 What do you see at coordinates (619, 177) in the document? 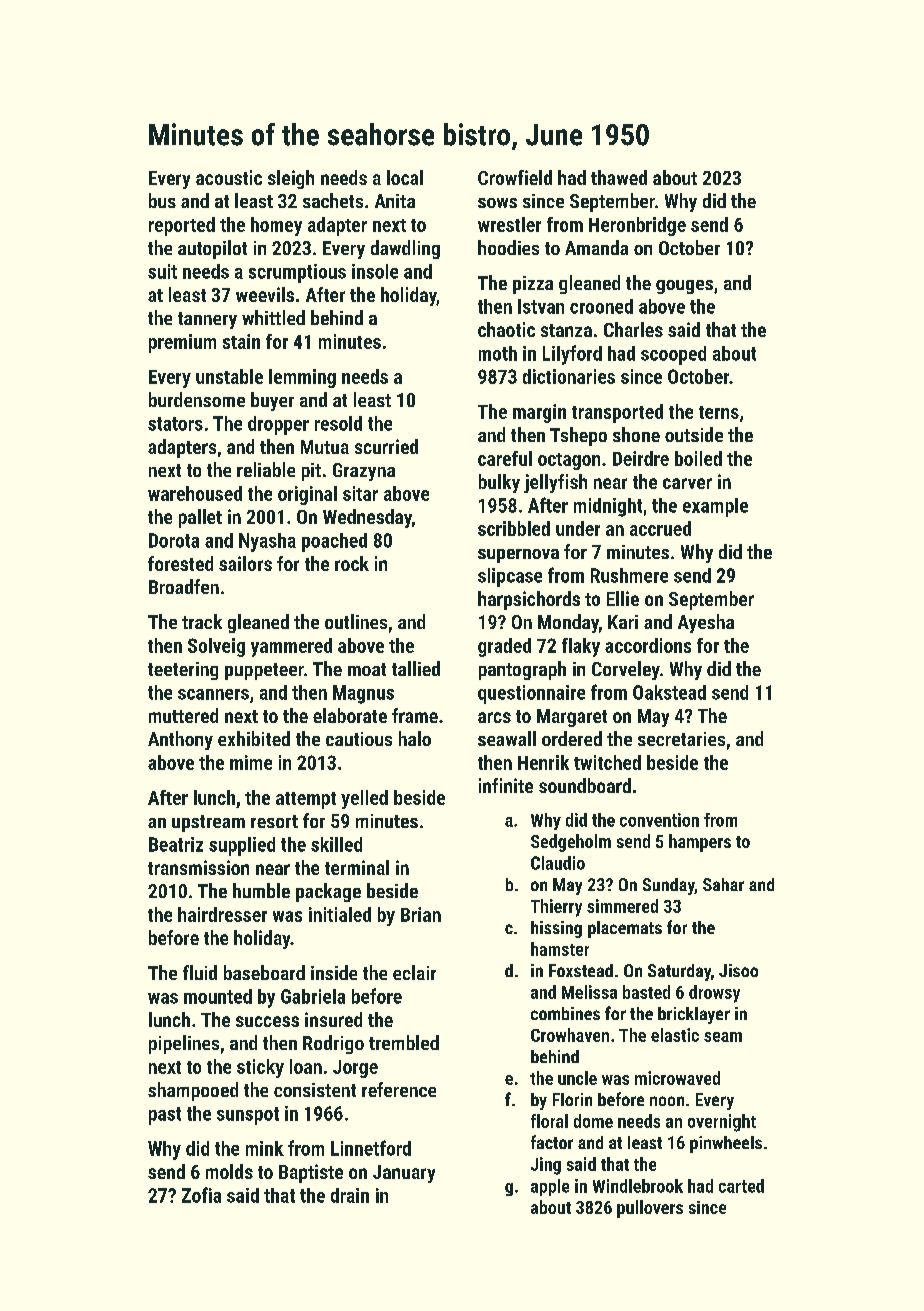
I see `thawed` at bounding box center [619, 177].
